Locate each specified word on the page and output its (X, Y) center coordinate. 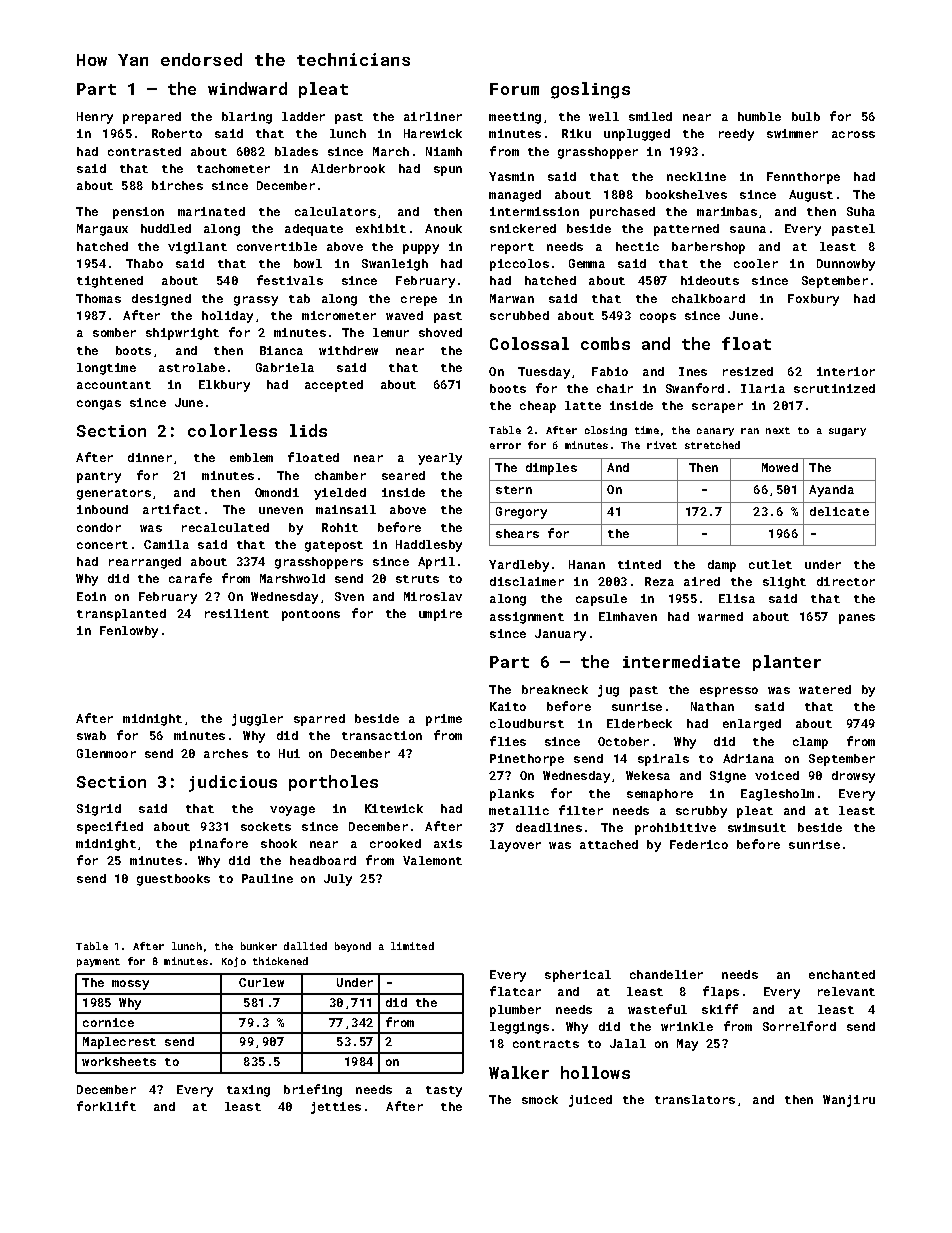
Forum (514, 89)
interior (846, 371)
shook (279, 843)
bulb (806, 116)
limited (412, 946)
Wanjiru (849, 1101)
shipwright (182, 334)
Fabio (610, 371)
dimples (551, 469)
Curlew (261, 982)
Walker (519, 1072)
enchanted (842, 974)
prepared (152, 118)
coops (658, 318)
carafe (190, 578)
